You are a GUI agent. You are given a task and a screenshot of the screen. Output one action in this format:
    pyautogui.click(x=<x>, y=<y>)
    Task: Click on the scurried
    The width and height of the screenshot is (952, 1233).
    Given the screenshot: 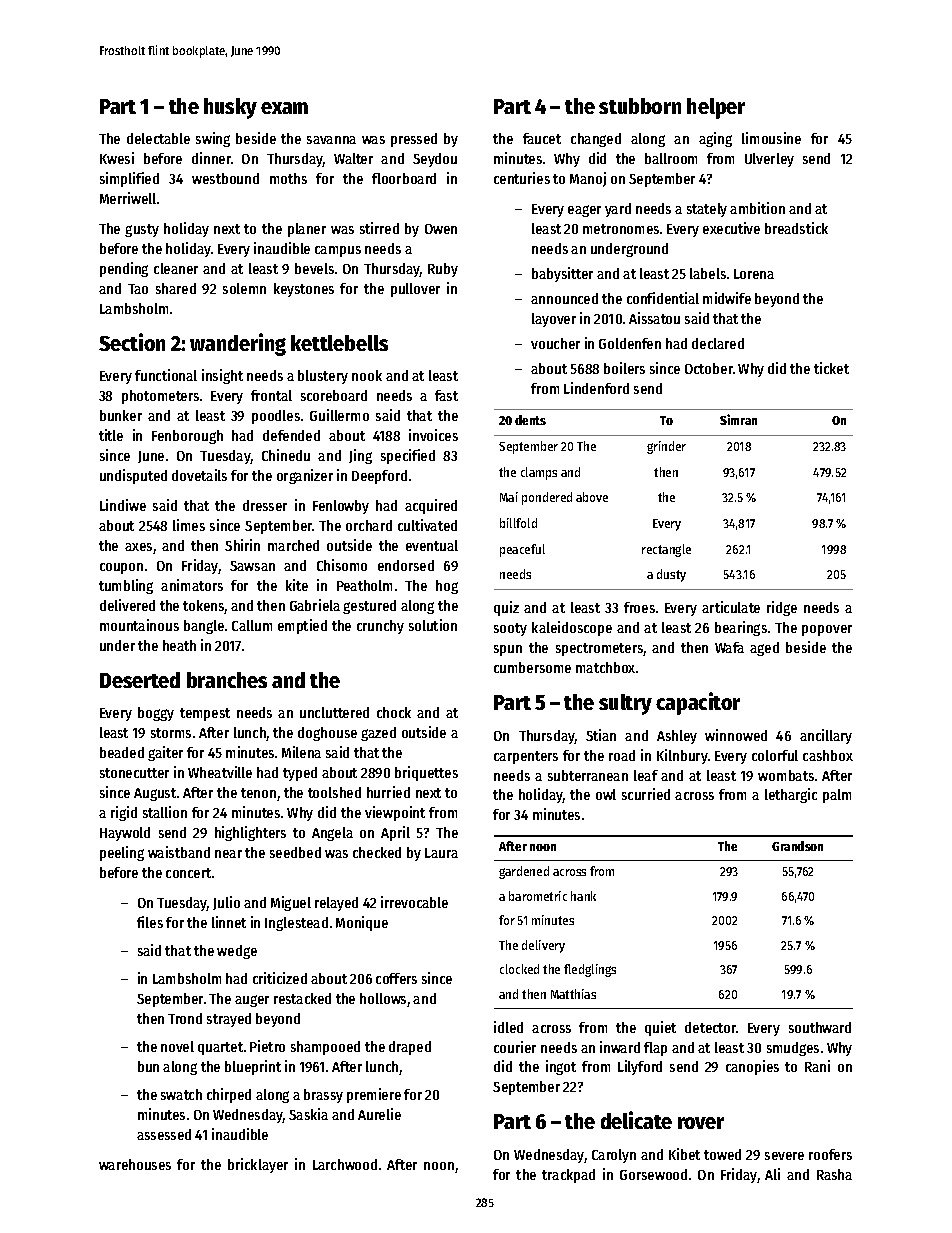 What is the action you would take?
    pyautogui.click(x=646, y=794)
